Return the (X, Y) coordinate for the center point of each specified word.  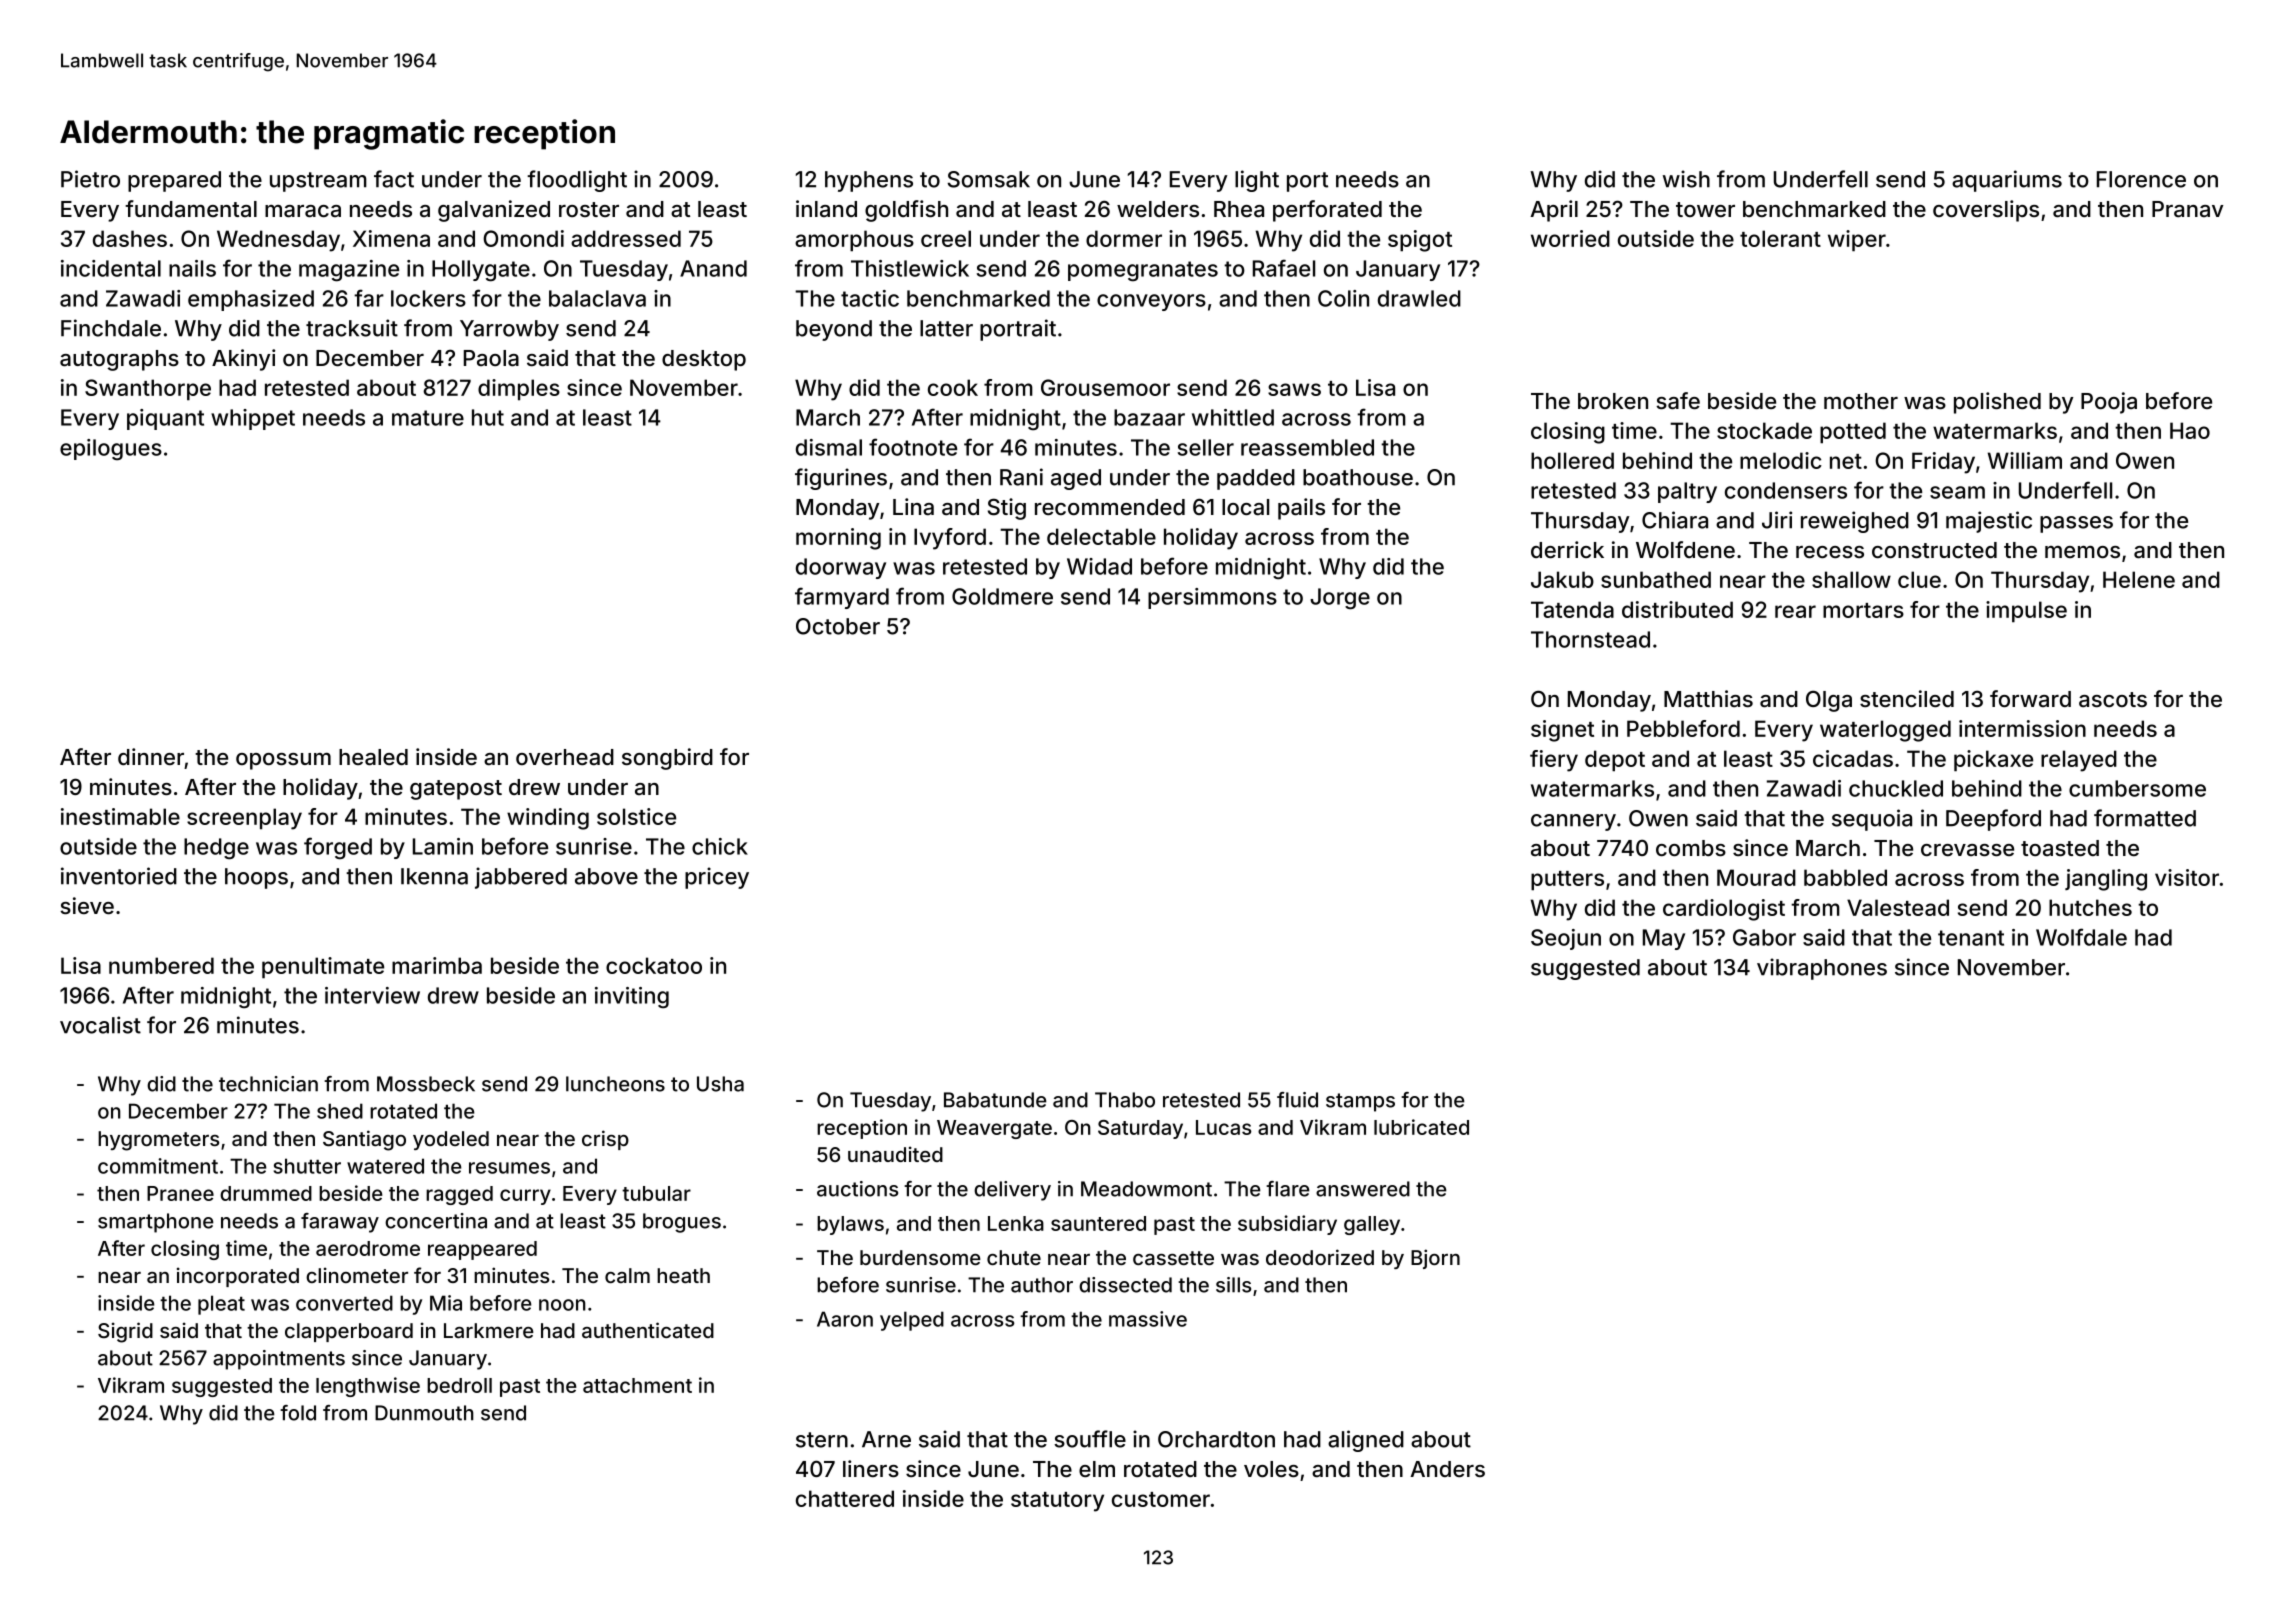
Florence (2141, 179)
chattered (845, 1498)
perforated (1327, 211)
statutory (1057, 1502)
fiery (1554, 761)
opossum (283, 761)
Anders (1447, 1469)
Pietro (90, 179)
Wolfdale (2081, 937)
